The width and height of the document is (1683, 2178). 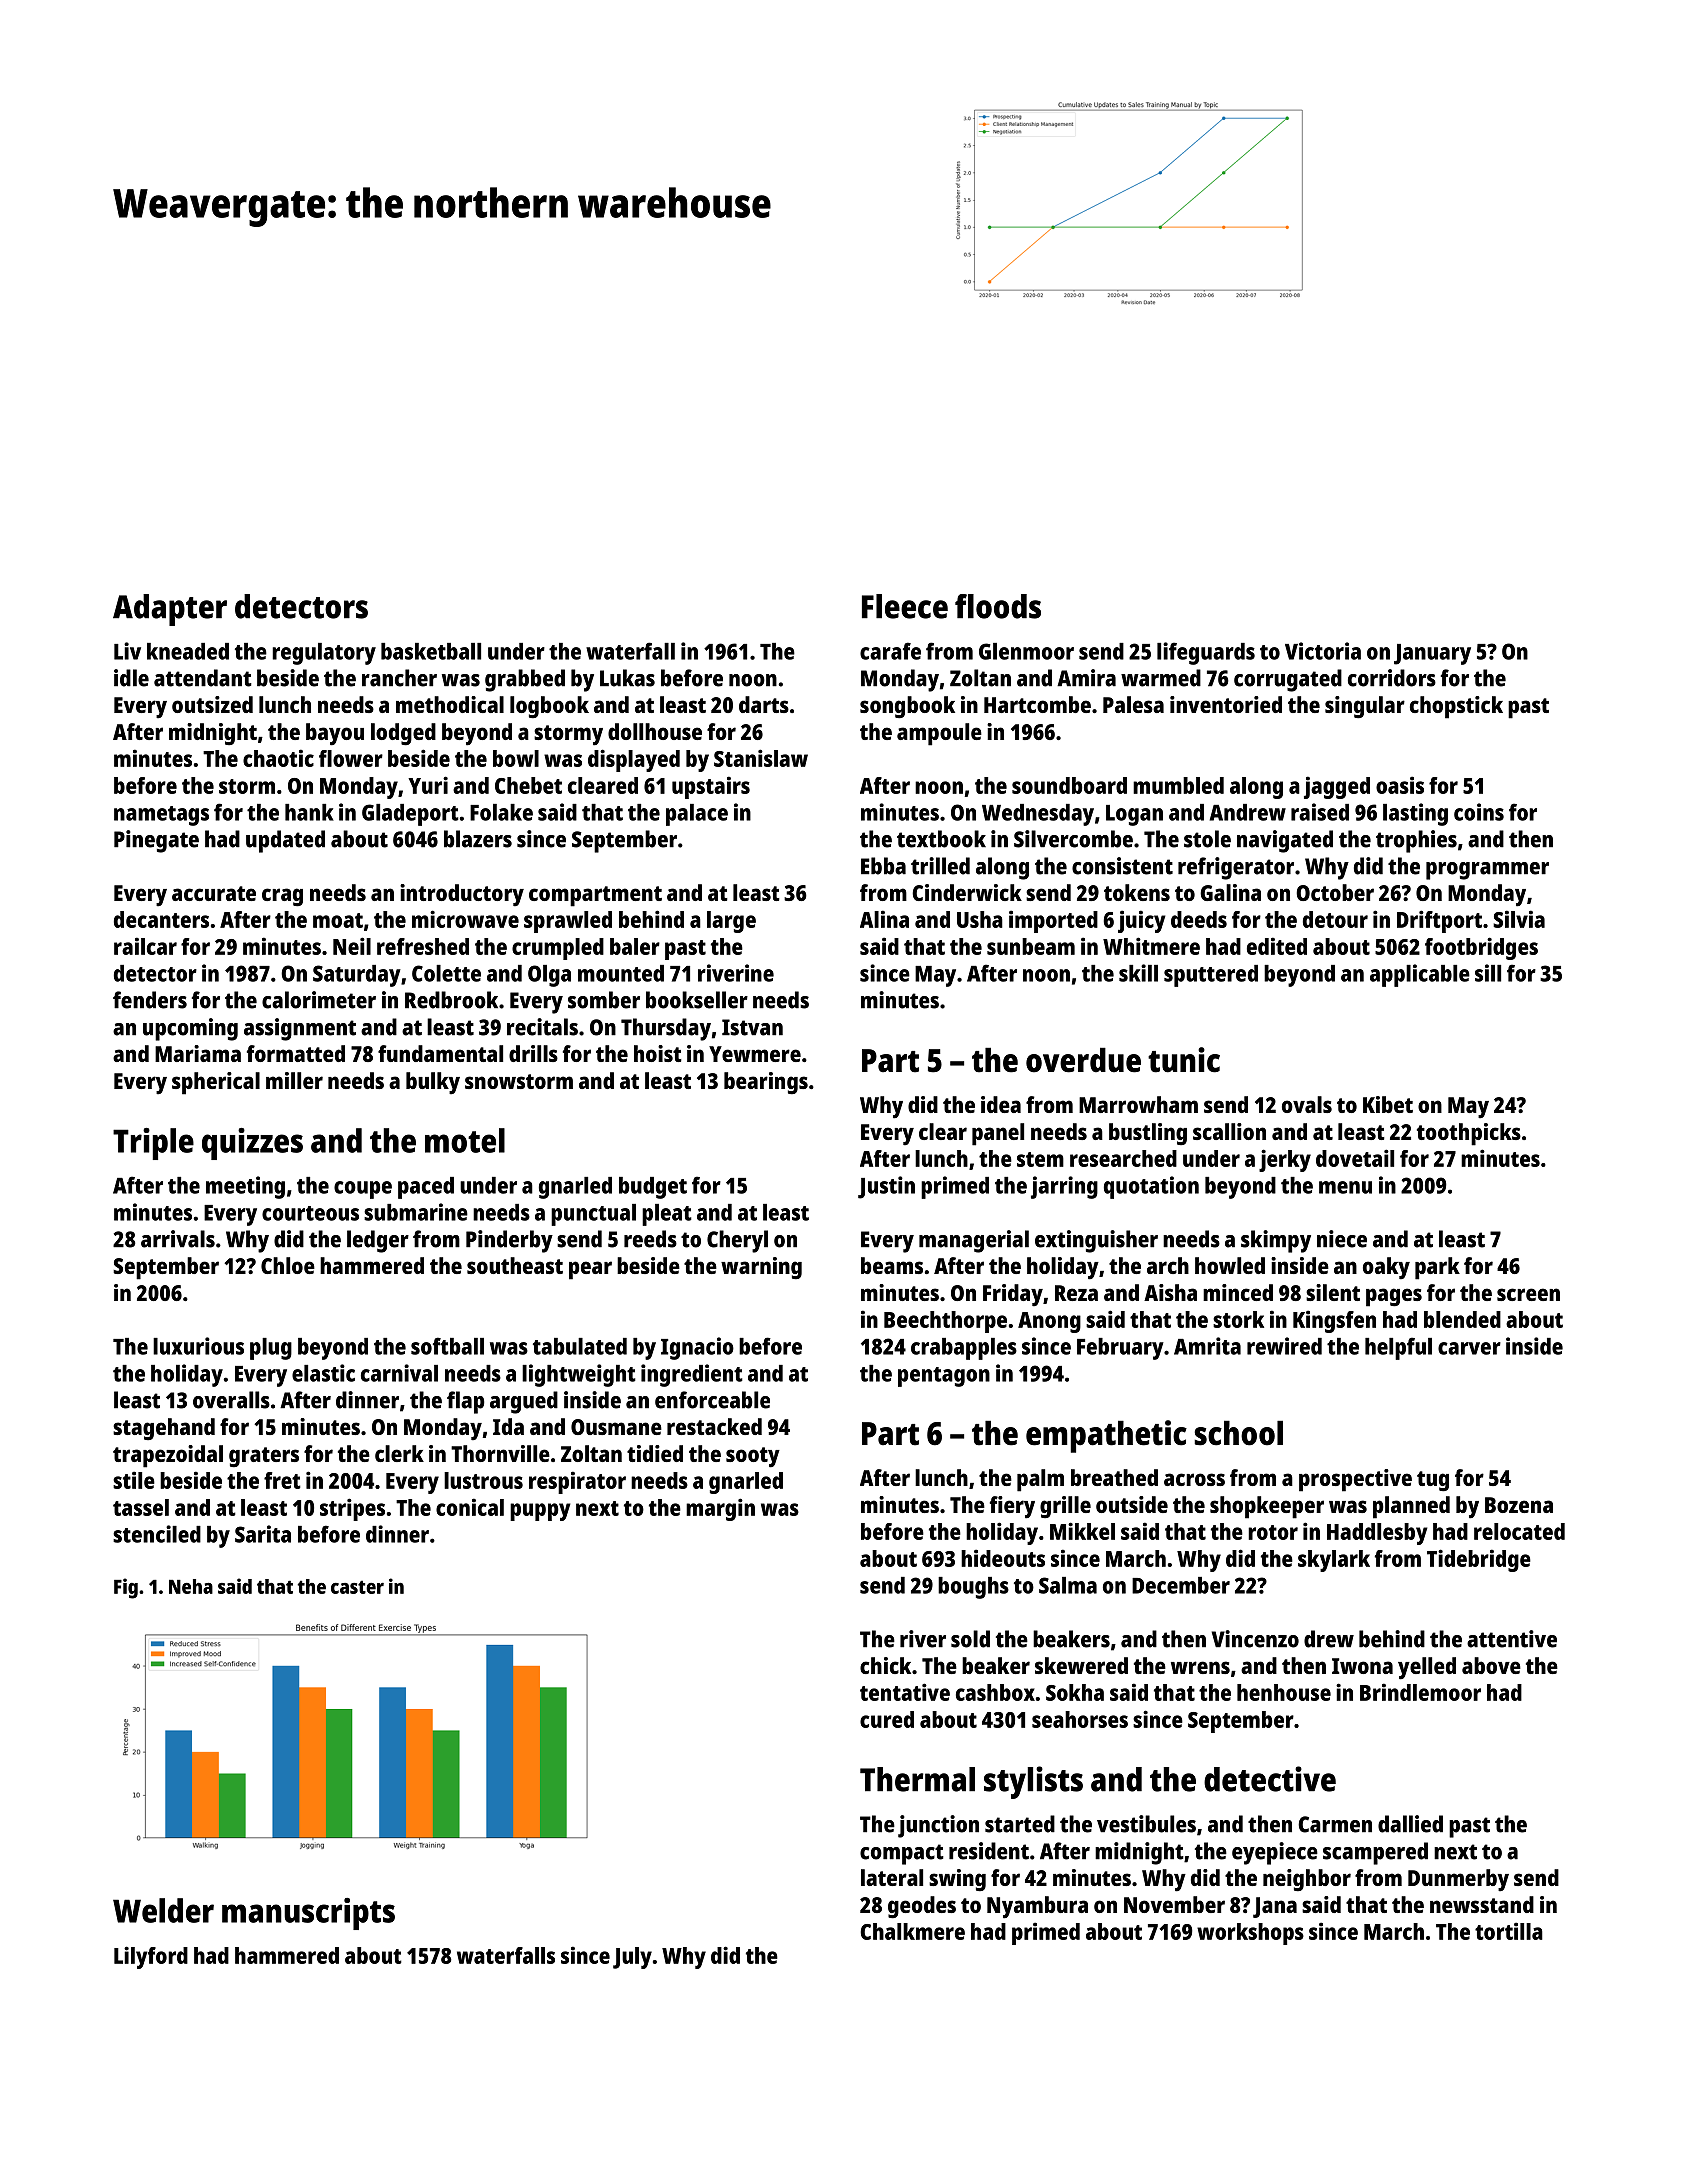 I want to click on oasis, so click(x=1400, y=785).
